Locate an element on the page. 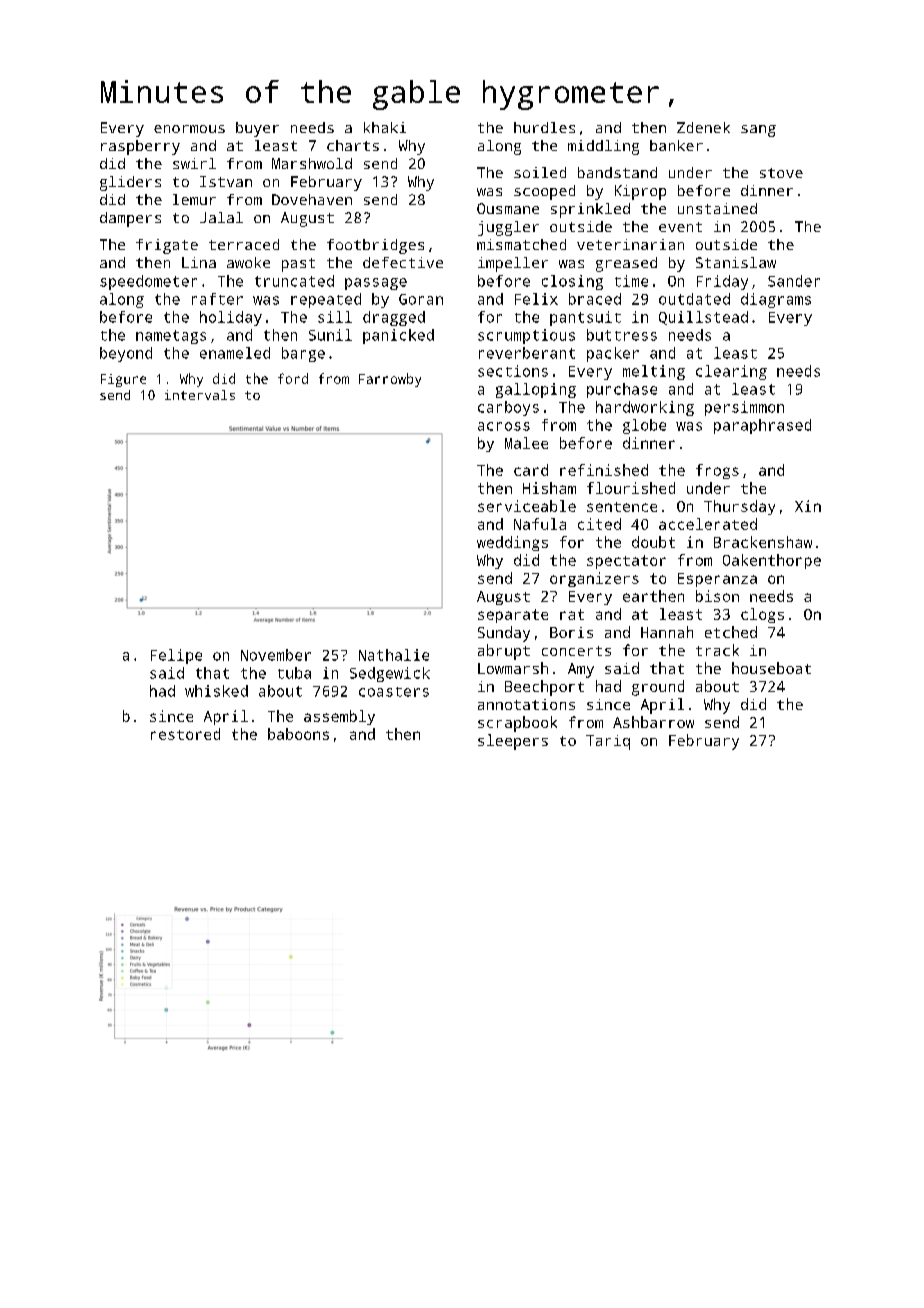 The width and height of the document is (924, 1308). truncated is located at coordinates (294, 281).
